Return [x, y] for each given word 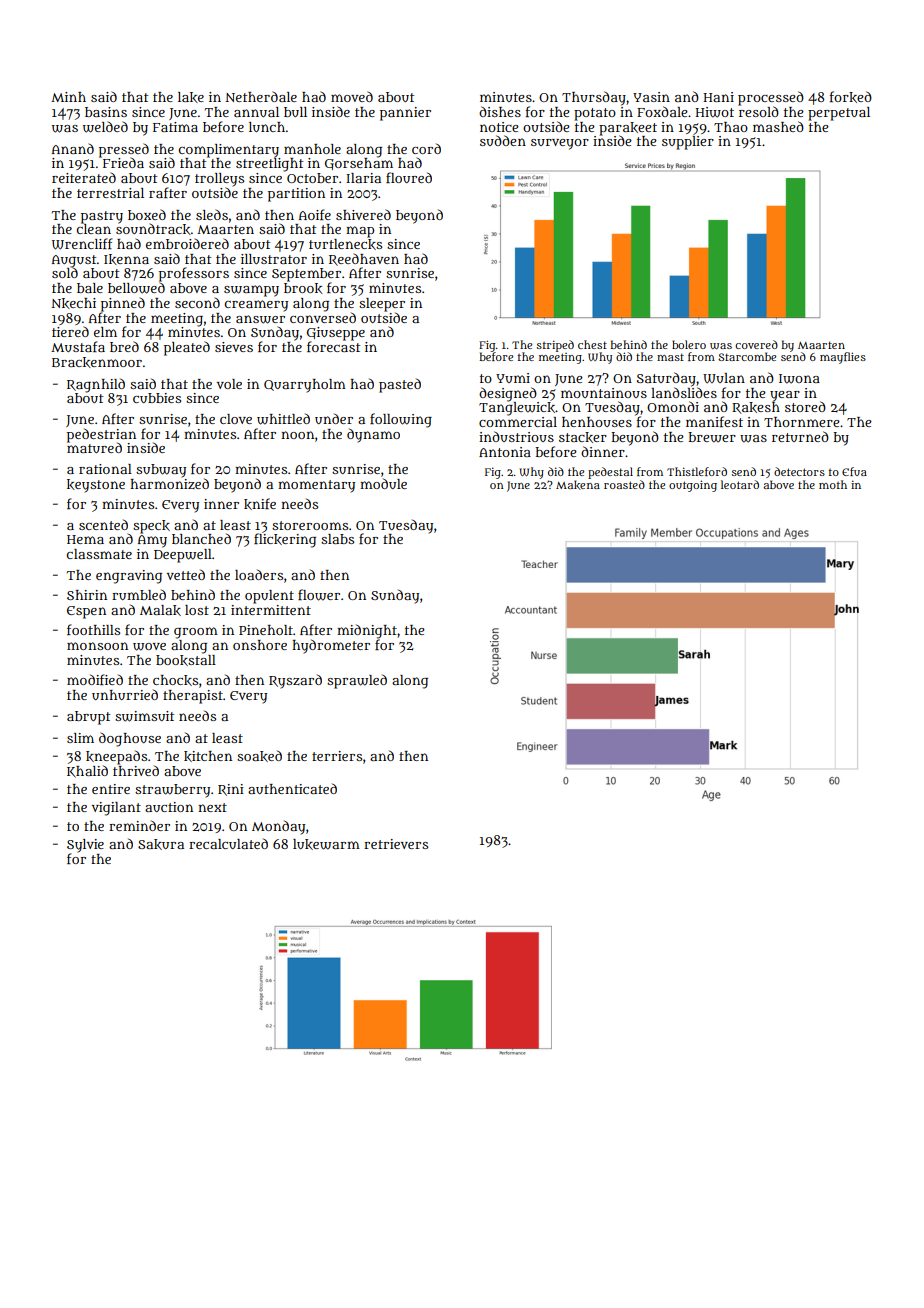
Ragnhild [96, 385]
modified [95, 679]
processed [771, 98]
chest [592, 344]
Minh [68, 97]
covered [756, 344]
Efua [854, 471]
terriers [337, 756]
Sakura [161, 844]
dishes [500, 111]
